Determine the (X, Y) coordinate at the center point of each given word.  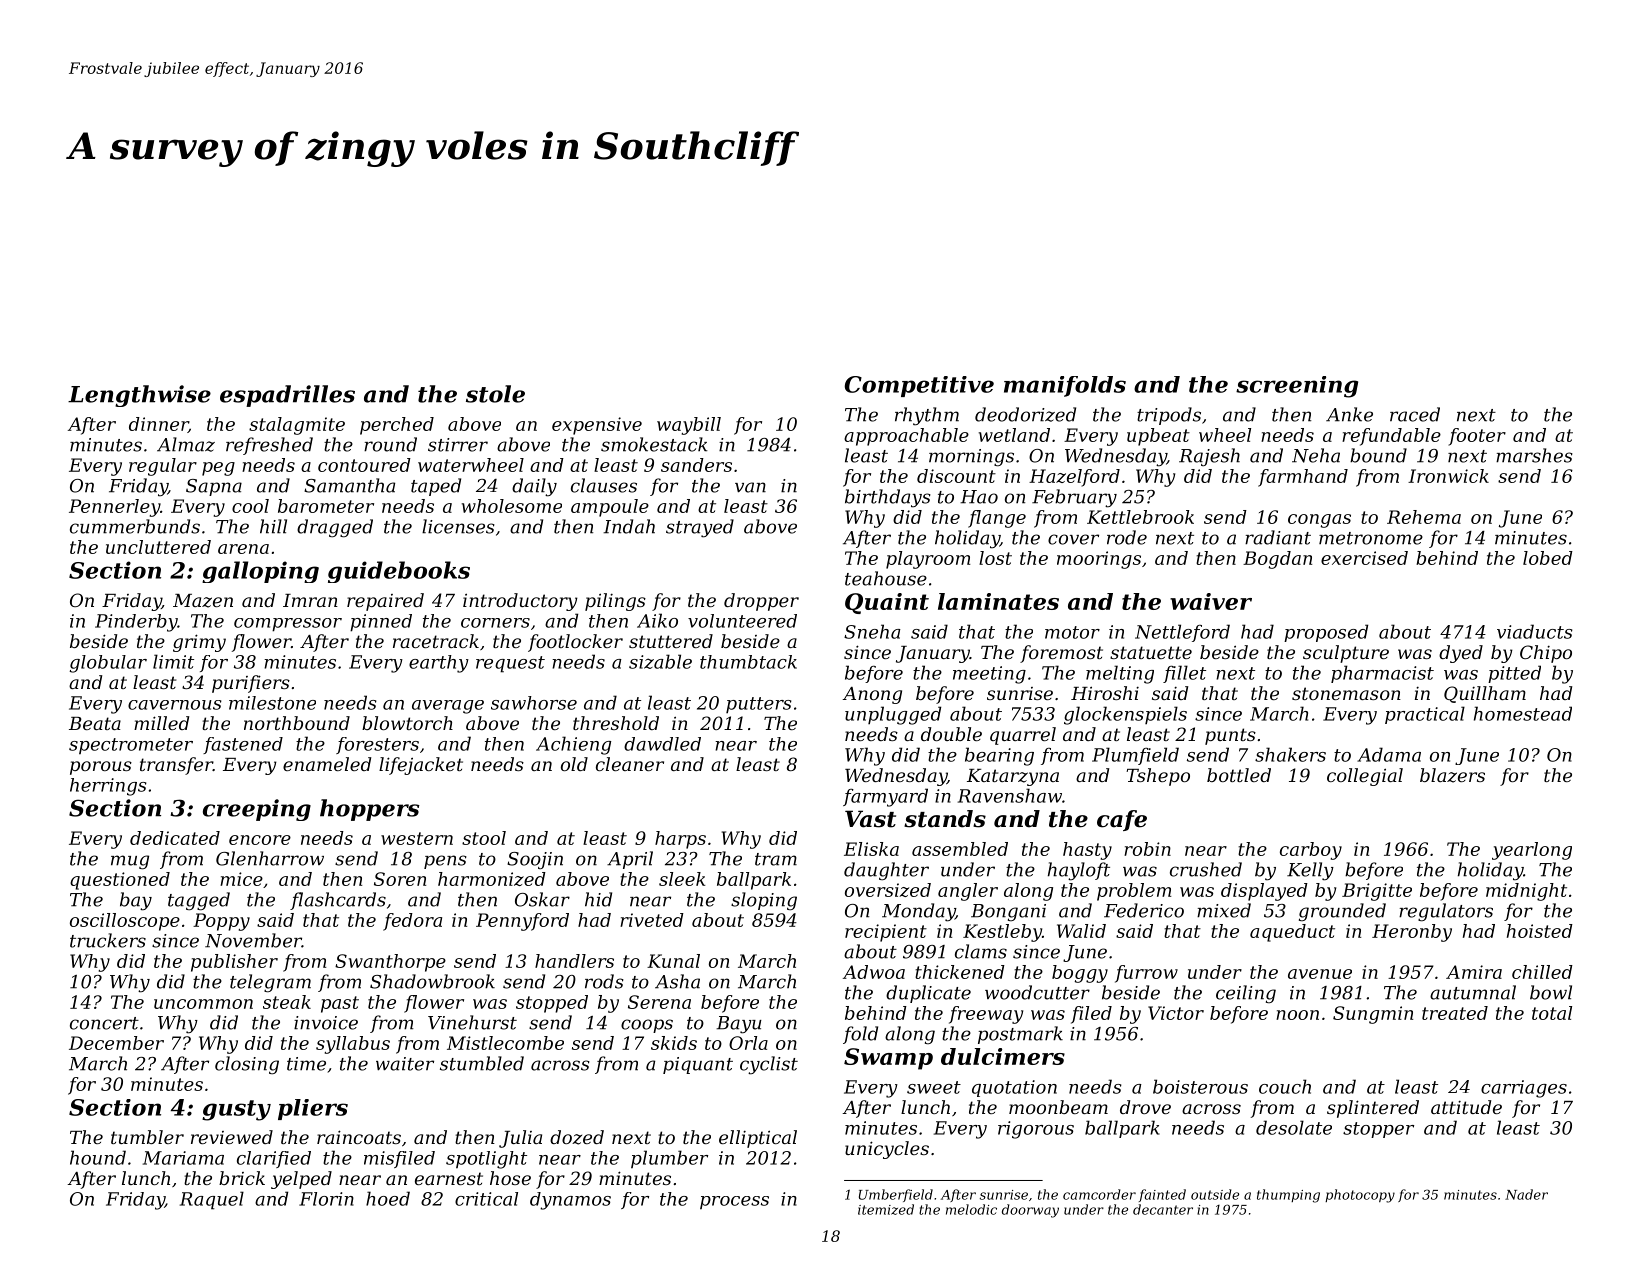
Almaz (186, 444)
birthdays (888, 498)
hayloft (1079, 871)
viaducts (1535, 631)
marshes (1534, 455)
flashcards (338, 901)
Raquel (212, 1200)
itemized (886, 1209)
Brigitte (1377, 892)
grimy (199, 643)
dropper (761, 602)
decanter (1163, 1209)
